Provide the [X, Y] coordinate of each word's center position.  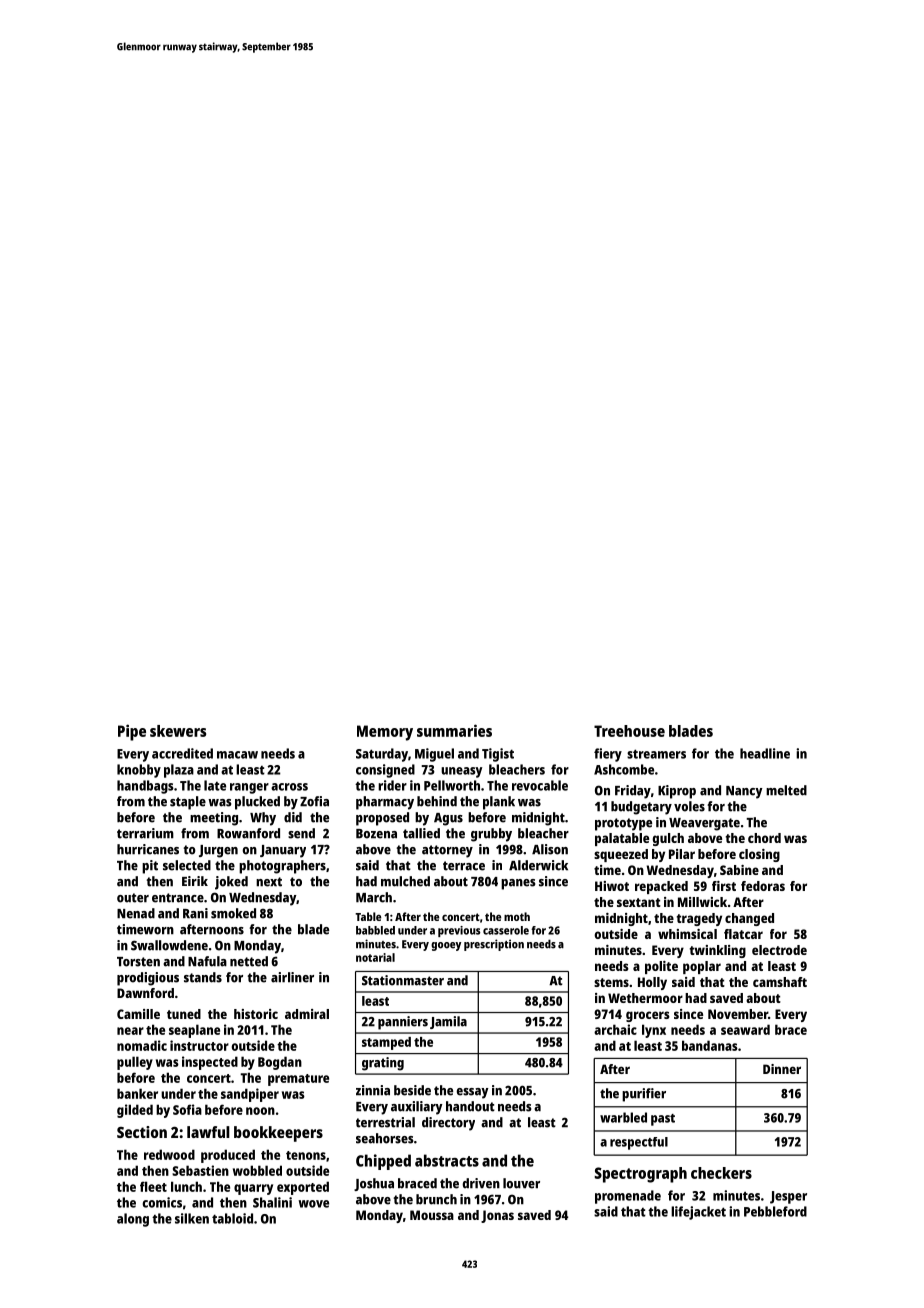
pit [150, 867]
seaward [745, 1029]
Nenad [136, 913]
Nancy [744, 792]
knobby [139, 771]
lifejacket [698, 1213]
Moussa [432, 1215]
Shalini [272, 1202]
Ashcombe [624, 769]
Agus [448, 819]
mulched [405, 881]
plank [499, 803]
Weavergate [704, 824]
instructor [199, 1045]
